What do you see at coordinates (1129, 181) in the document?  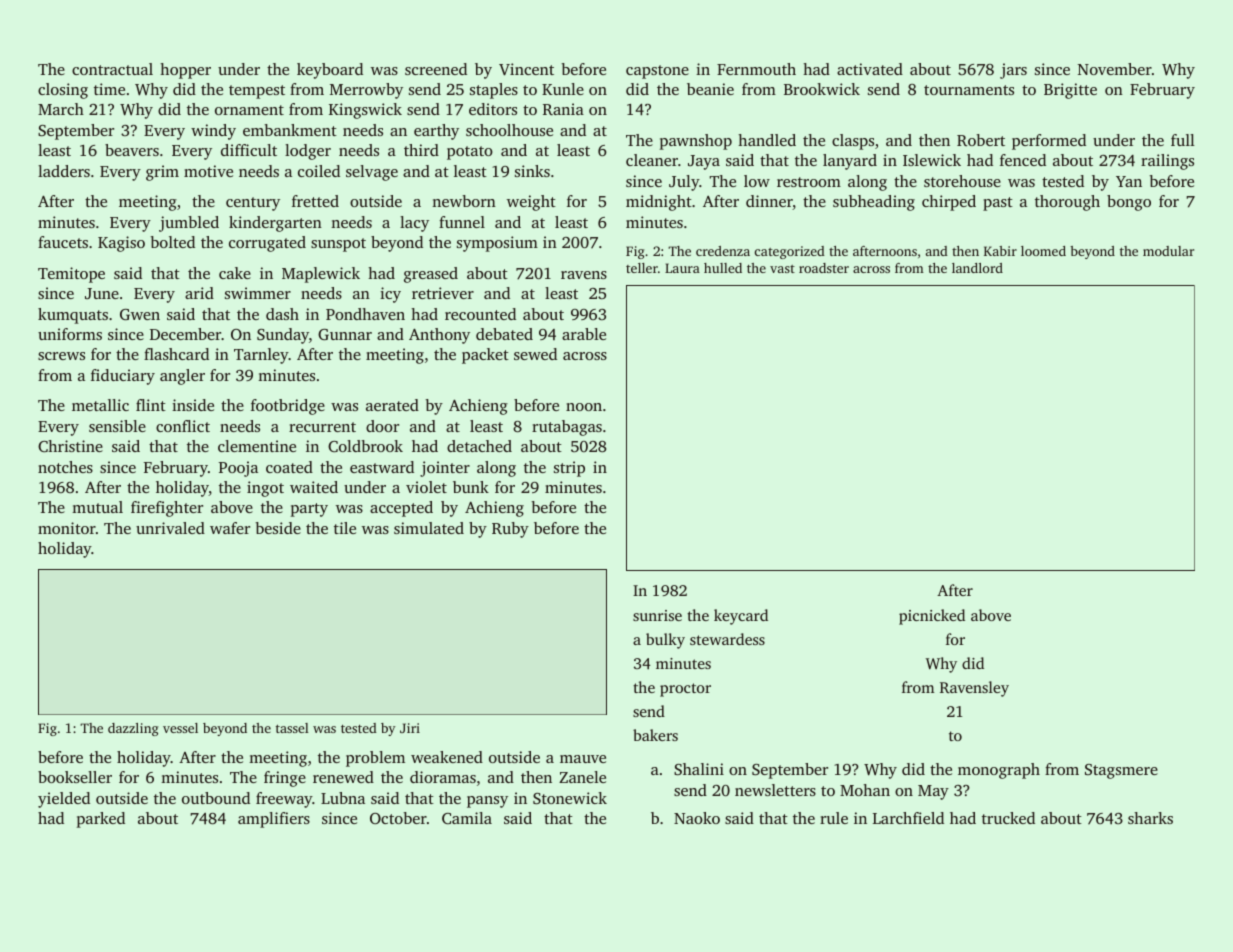 I see `Yan` at bounding box center [1129, 181].
